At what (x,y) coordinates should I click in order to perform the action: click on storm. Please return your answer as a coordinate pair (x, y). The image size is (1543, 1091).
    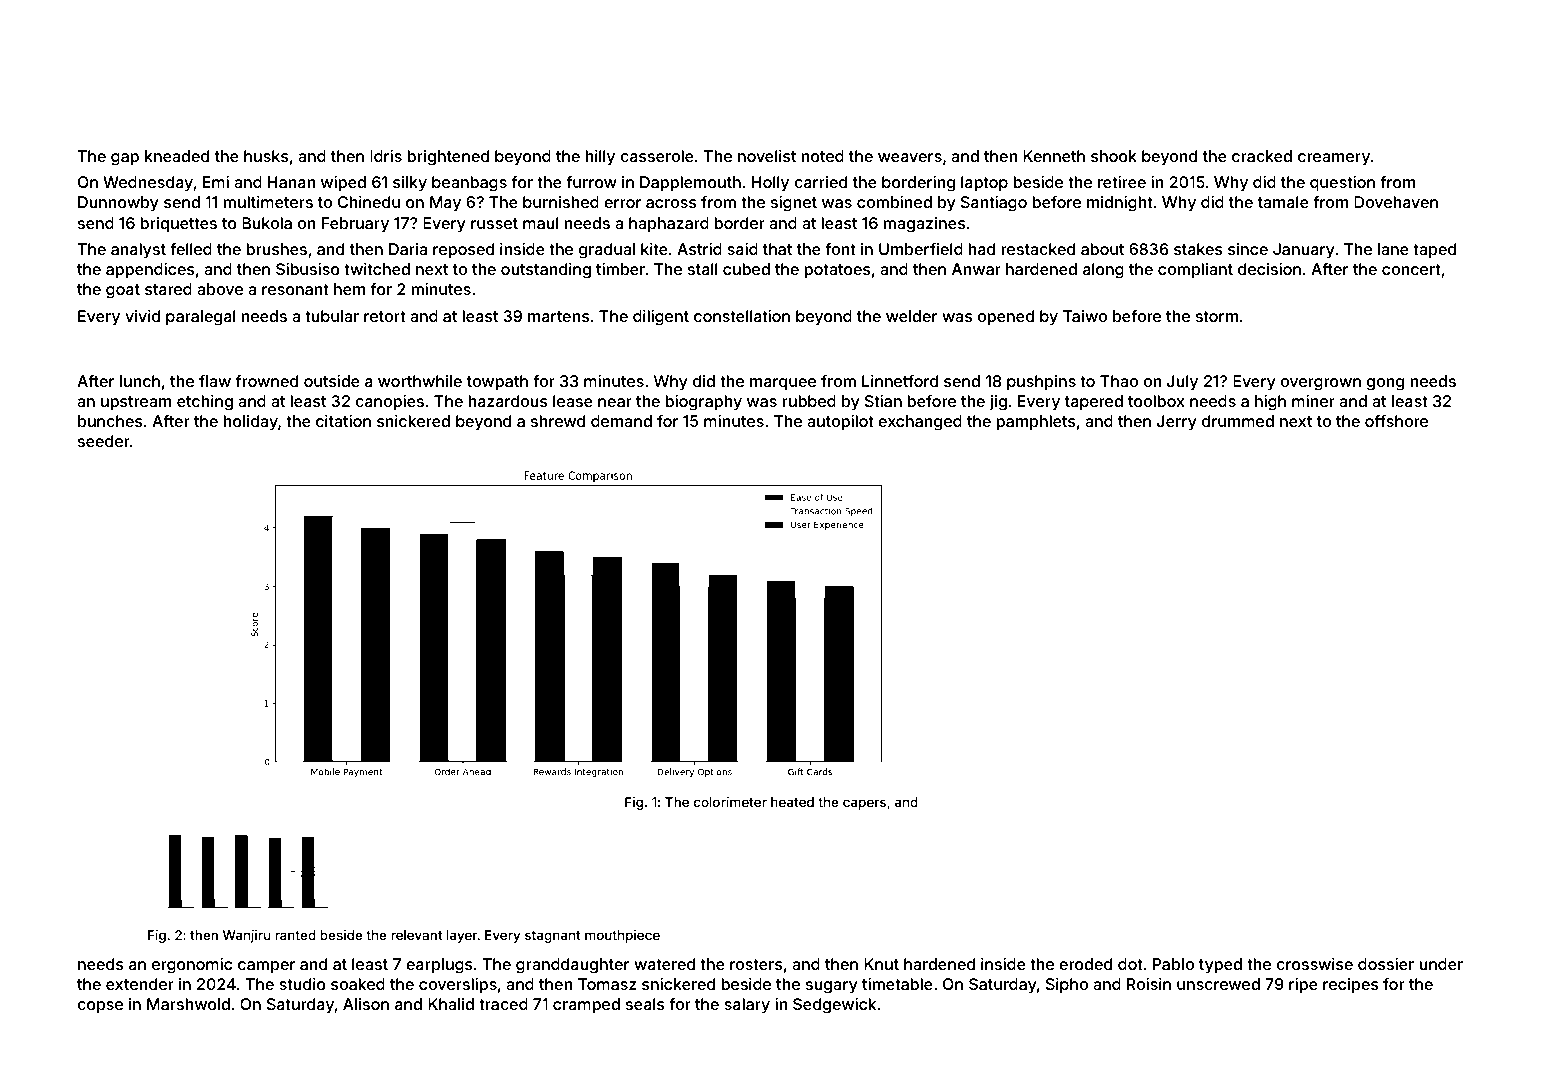
    Looking at the image, I should click on (1217, 316).
